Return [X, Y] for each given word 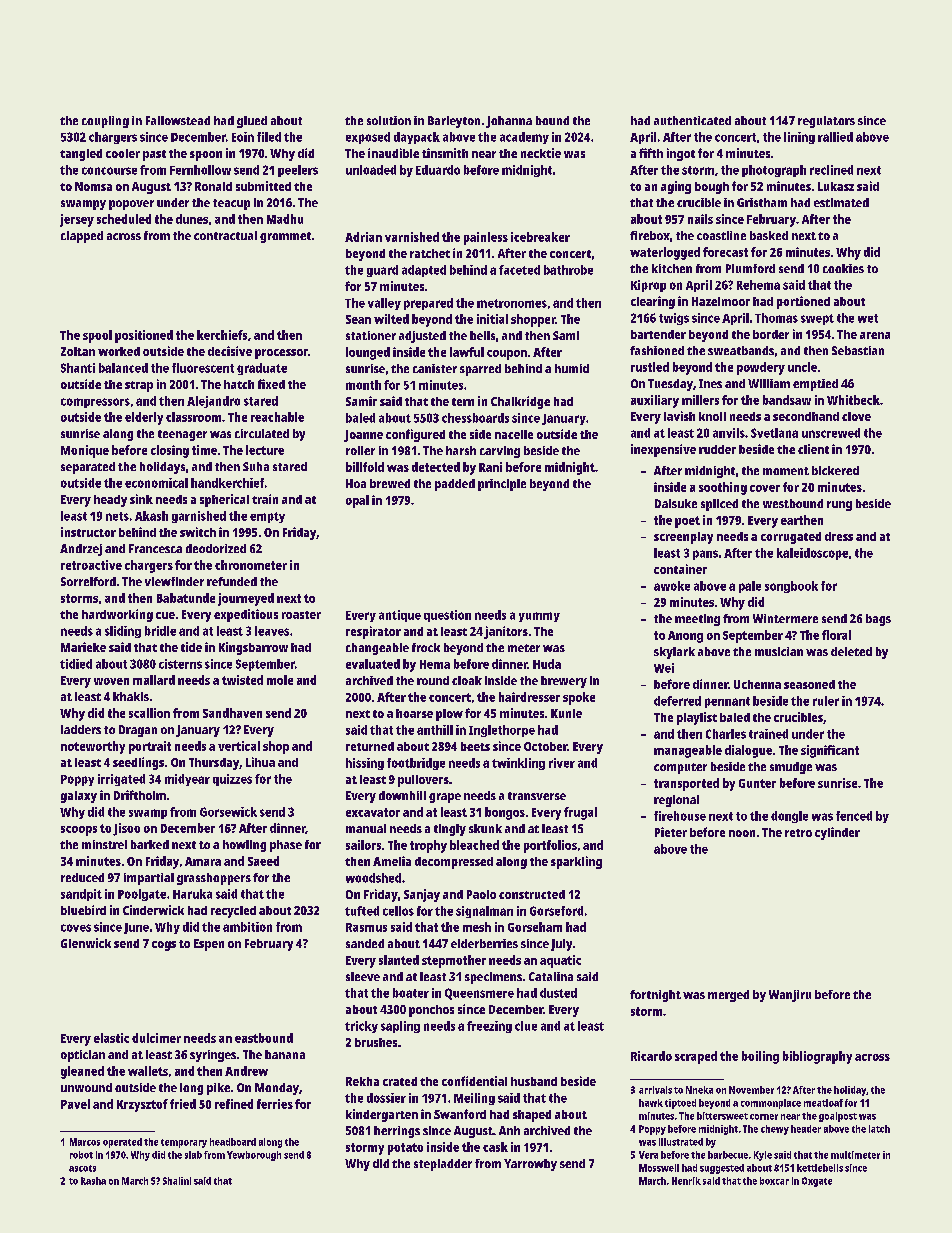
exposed [368, 138]
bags [878, 620]
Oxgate [817, 1182]
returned [370, 746]
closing [170, 451]
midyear [187, 780]
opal [357, 501]
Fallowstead [178, 120]
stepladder [443, 1165]
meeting [697, 620]
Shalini [177, 1181]
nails [700, 219]
